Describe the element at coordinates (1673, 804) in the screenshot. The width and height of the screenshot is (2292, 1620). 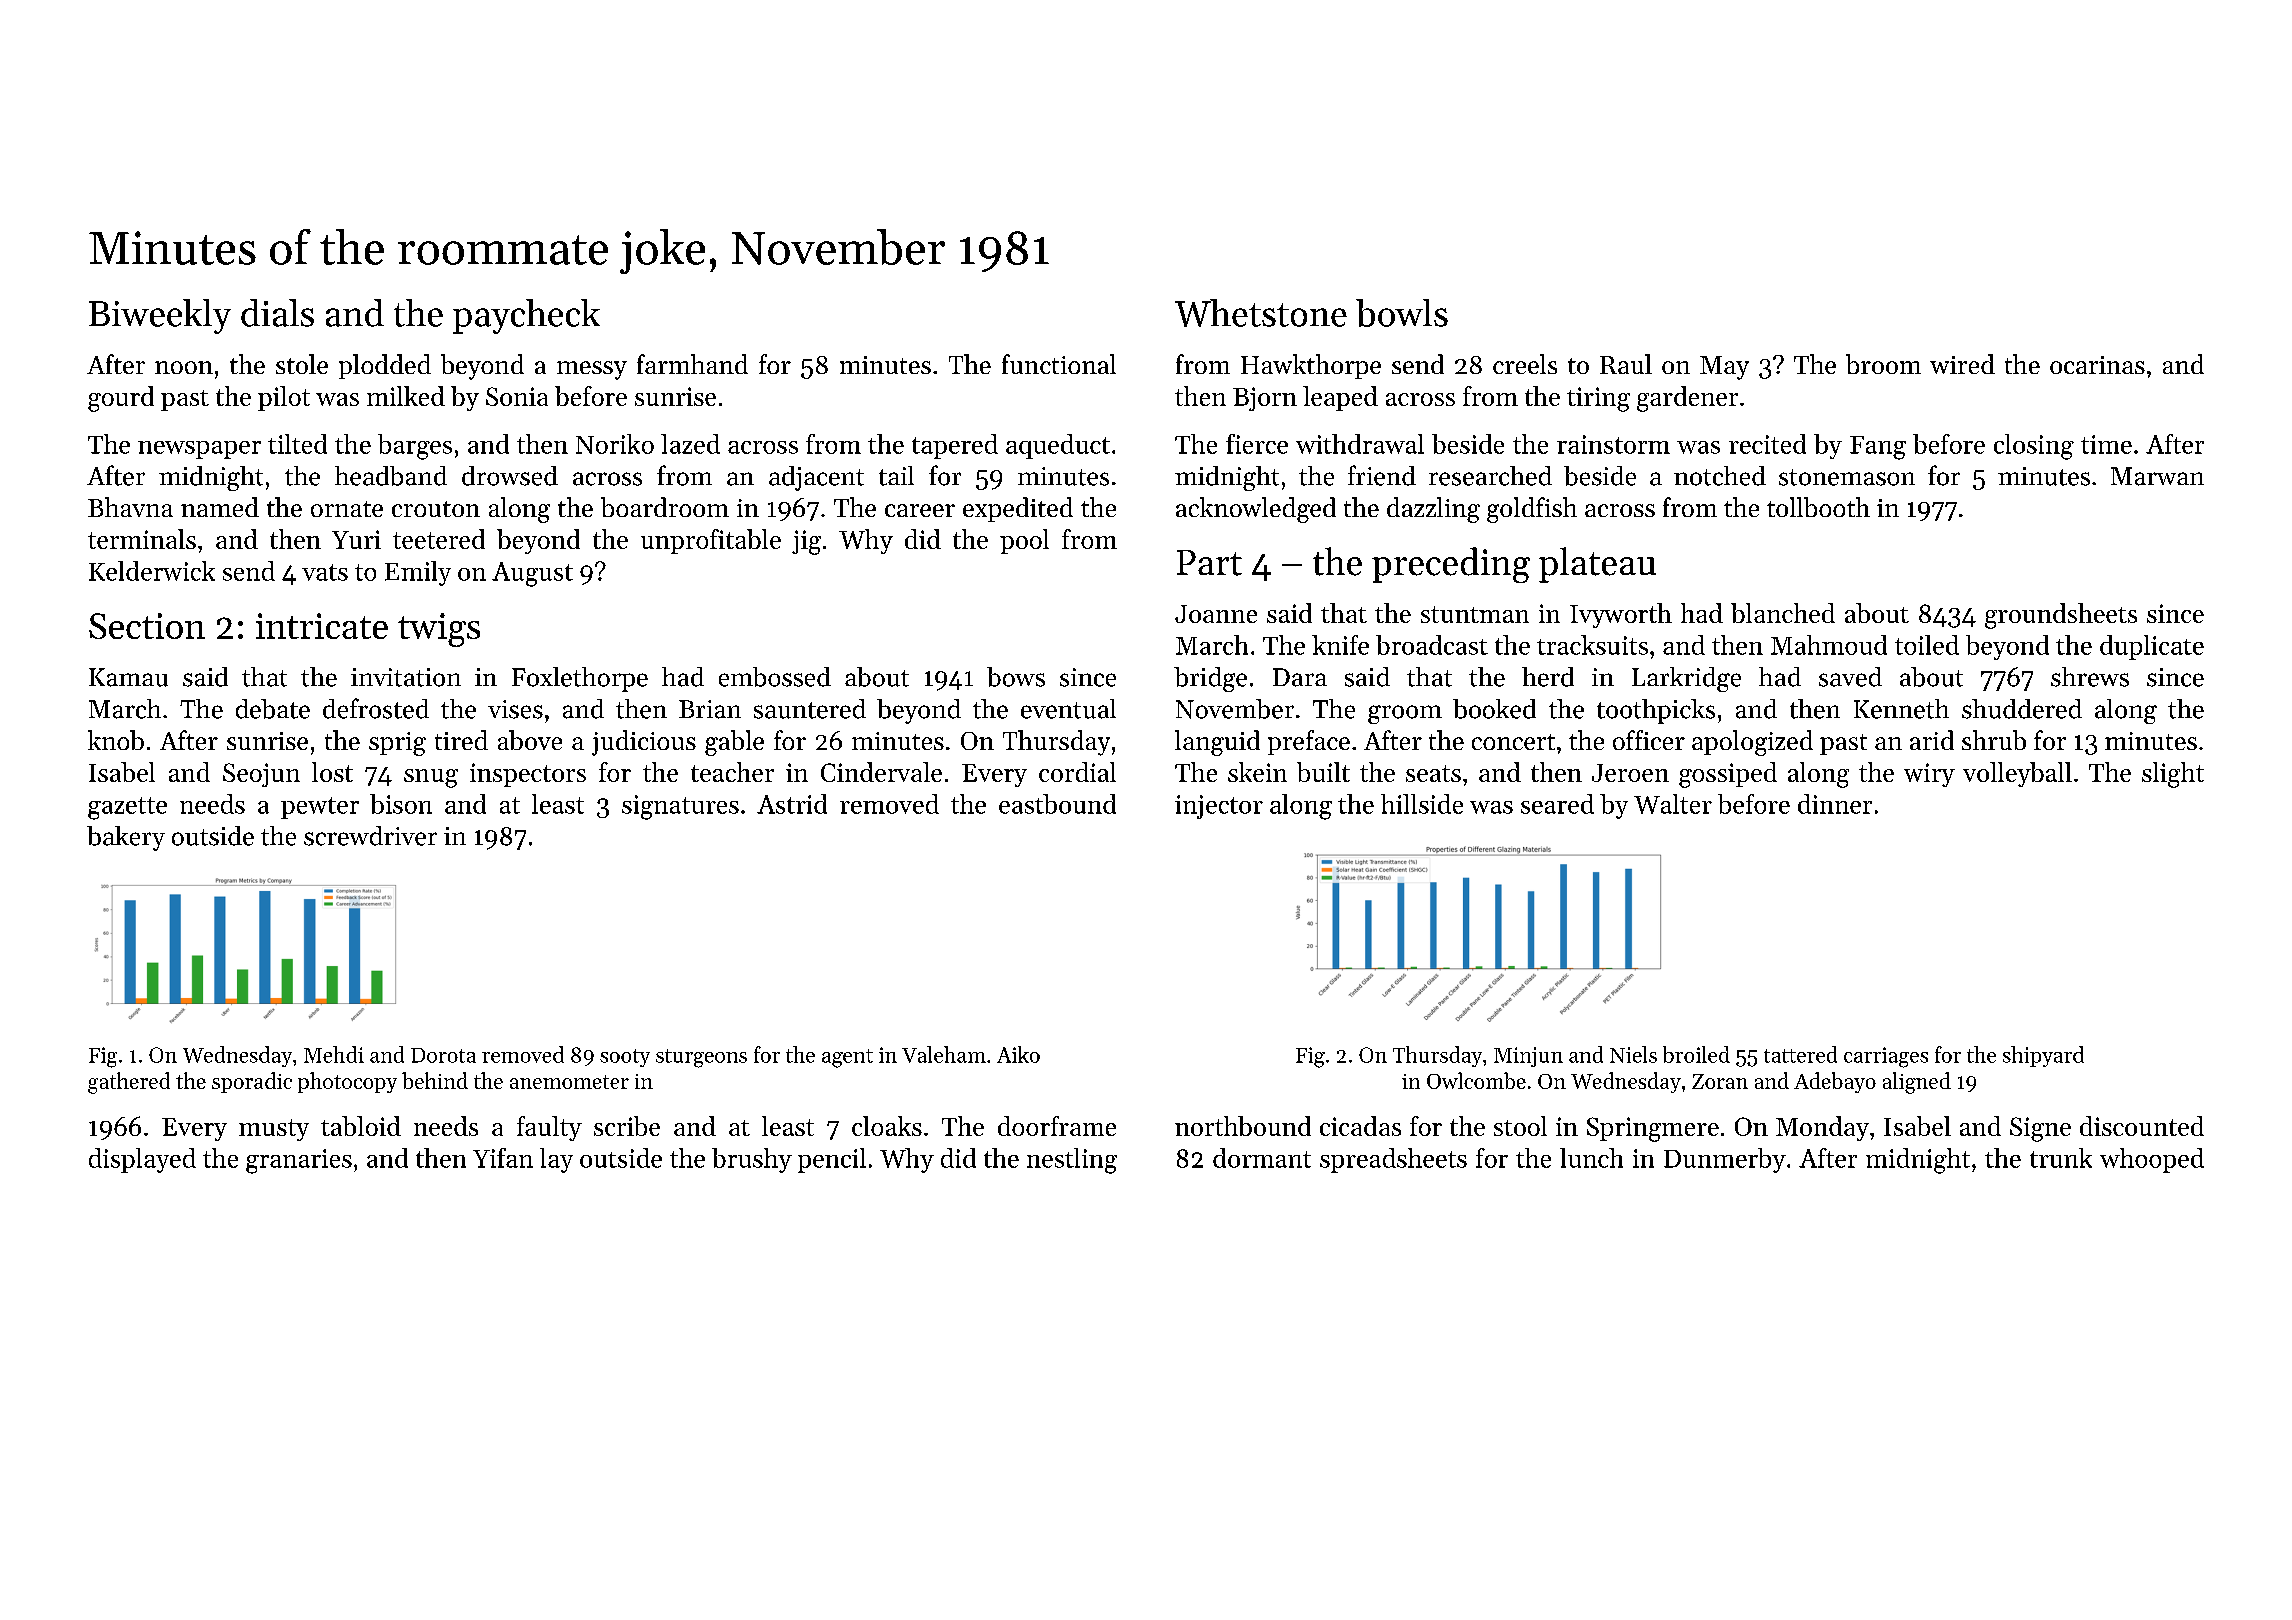
I see `Walter` at that location.
